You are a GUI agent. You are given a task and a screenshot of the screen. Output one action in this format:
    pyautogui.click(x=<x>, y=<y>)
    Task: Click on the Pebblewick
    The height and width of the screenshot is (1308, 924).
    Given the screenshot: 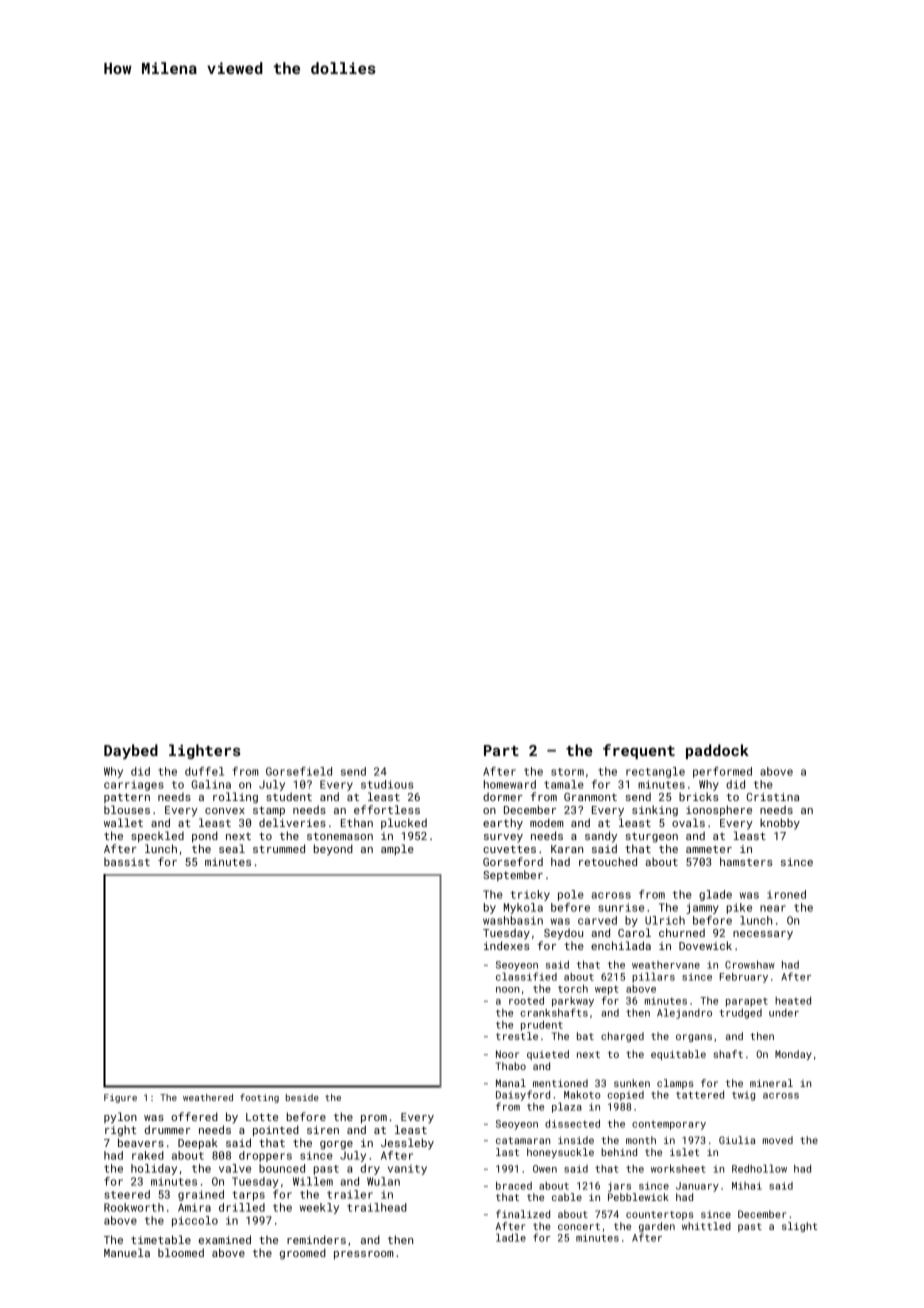 What is the action you would take?
    pyautogui.click(x=638, y=1197)
